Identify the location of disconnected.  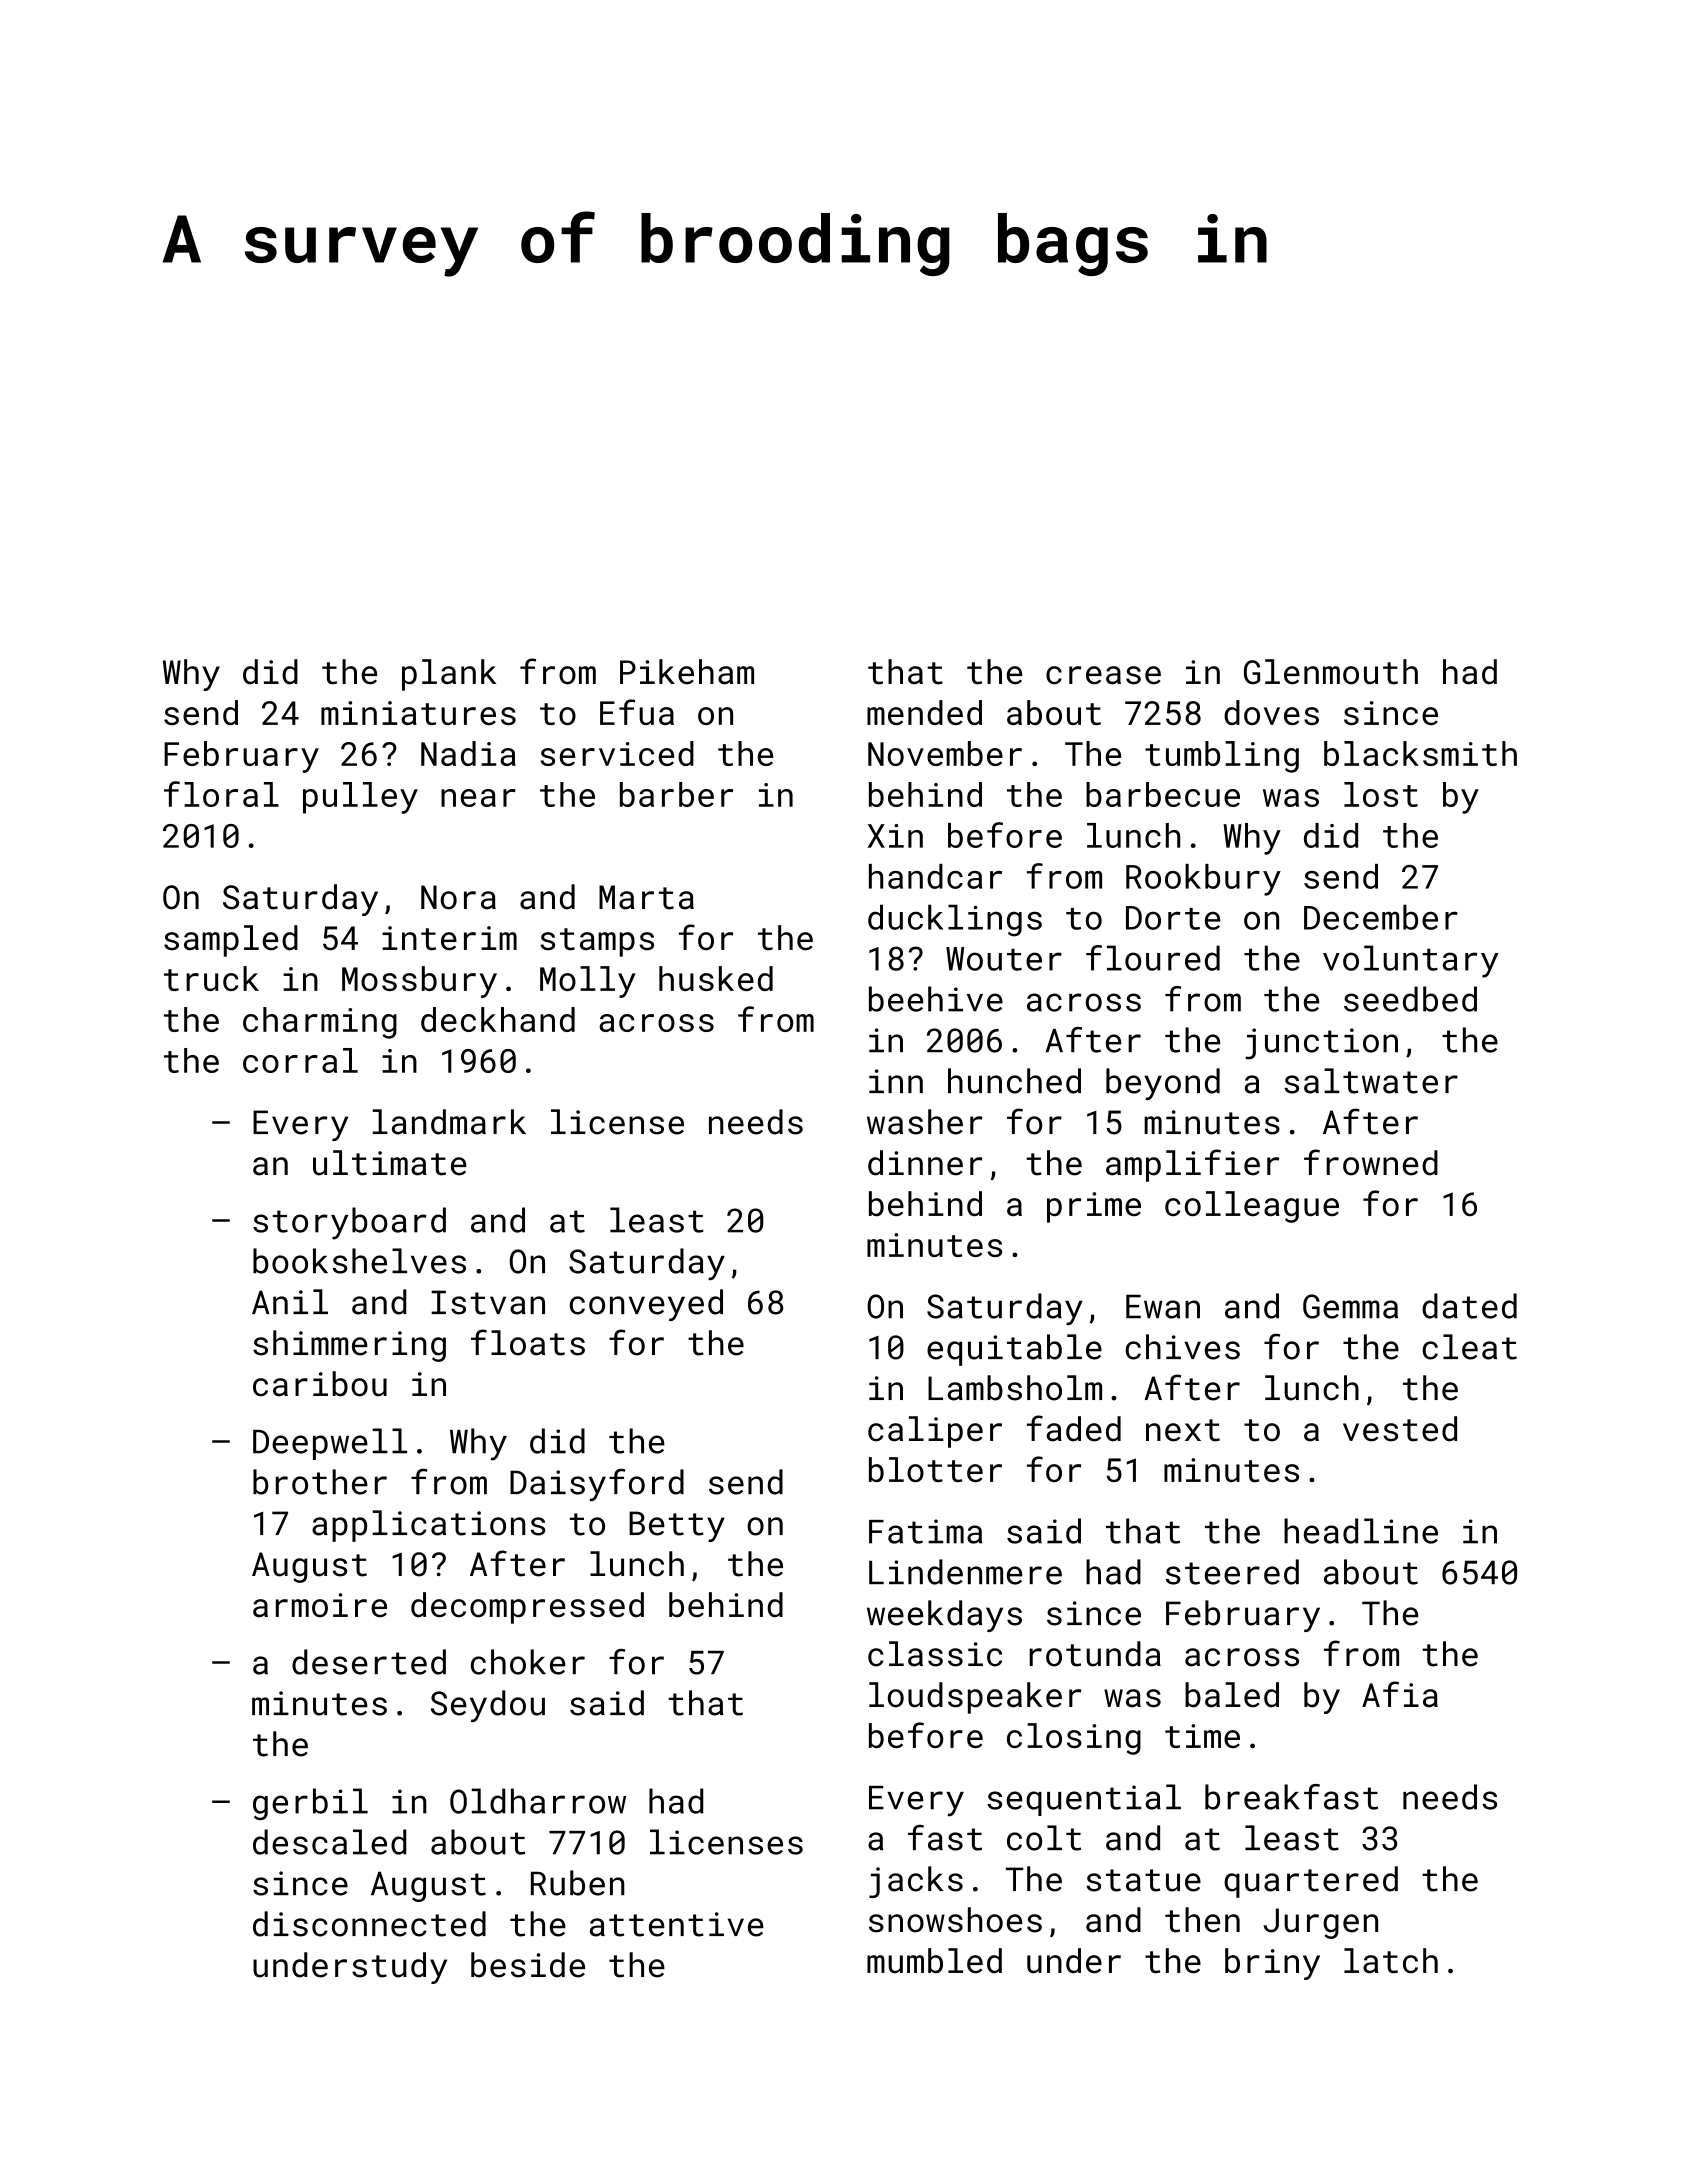
(369, 1924).
